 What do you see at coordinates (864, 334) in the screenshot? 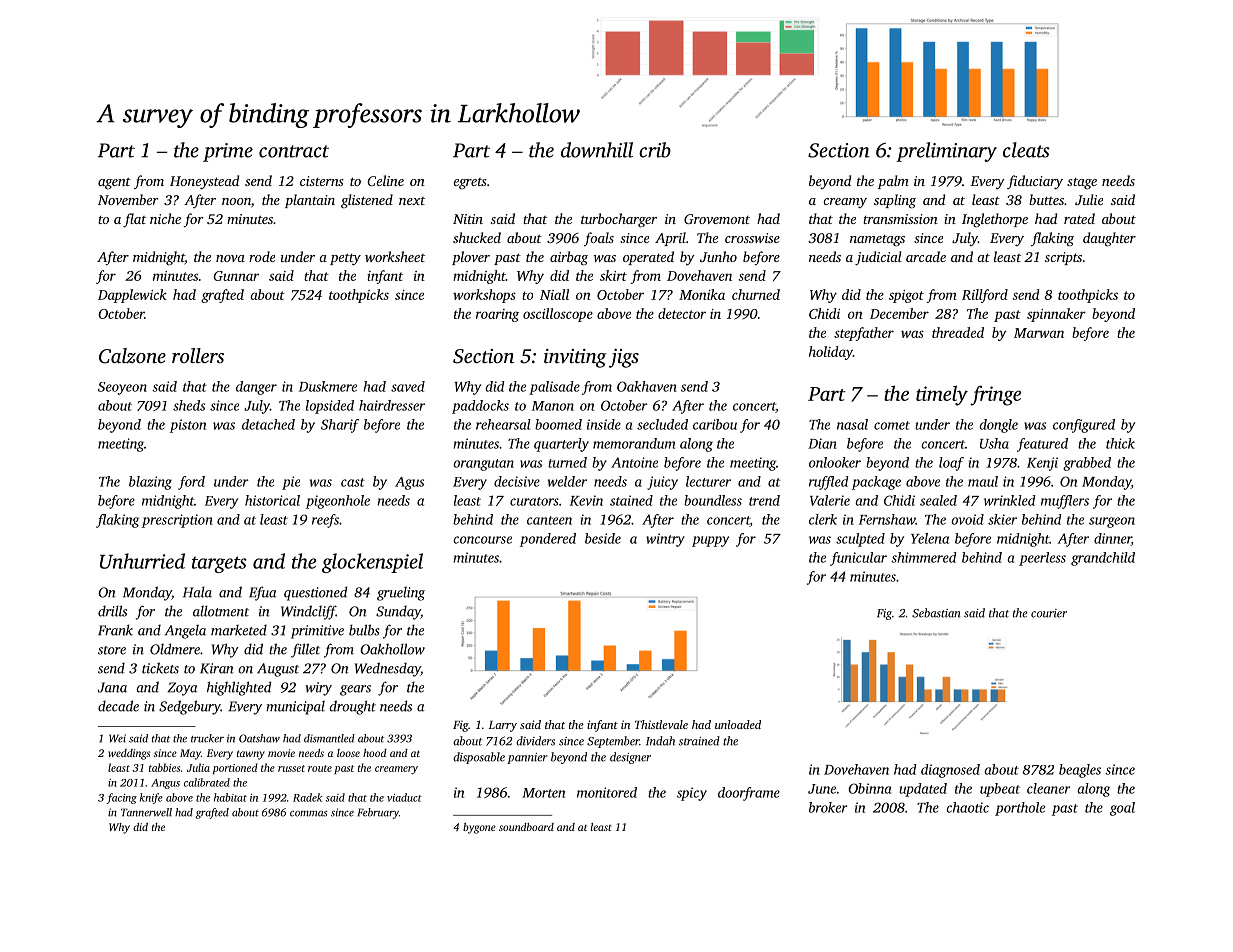
I see `stepfather` at bounding box center [864, 334].
